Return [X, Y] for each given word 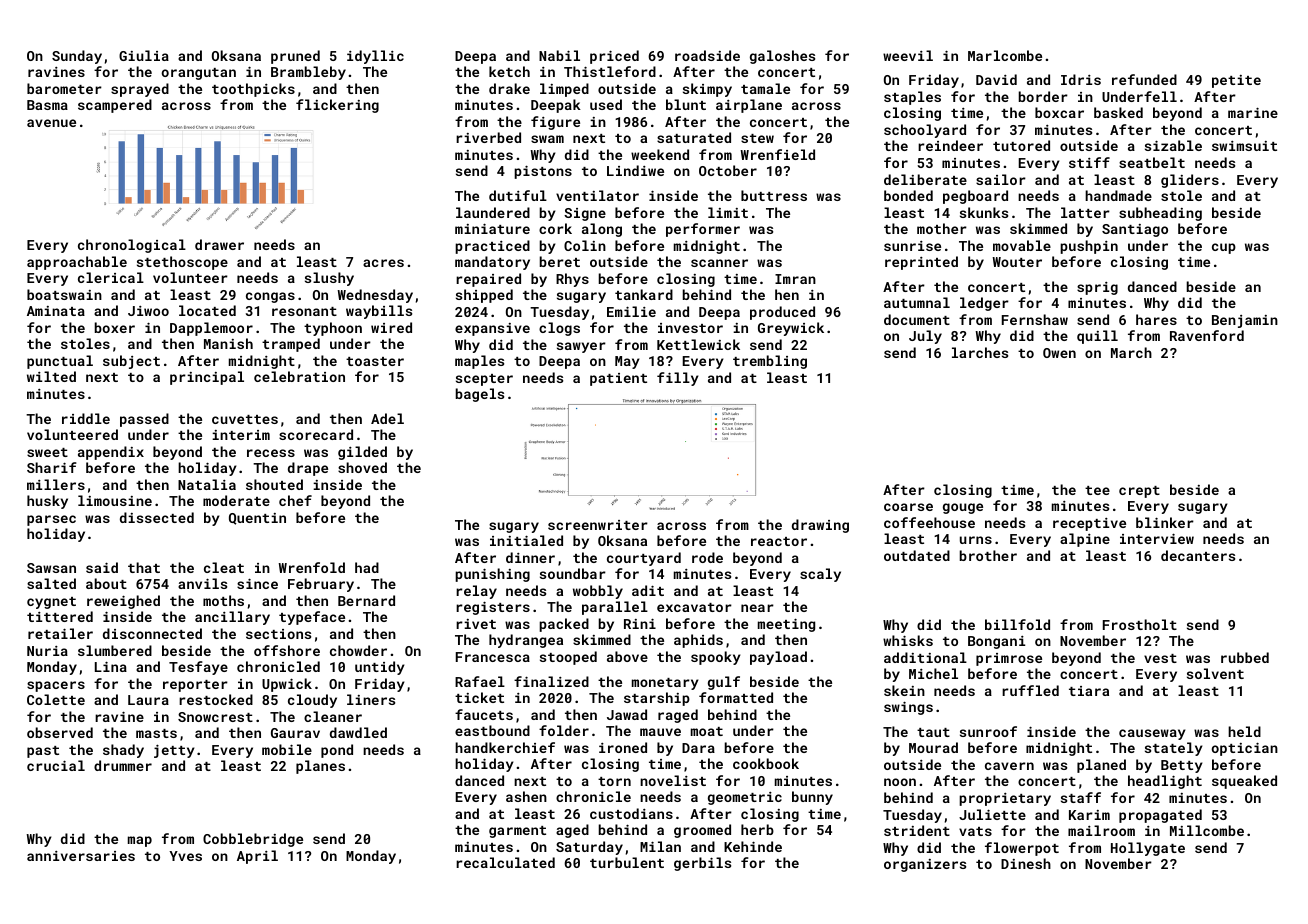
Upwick [287, 685]
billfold [1017, 624]
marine [1253, 112]
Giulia [144, 55]
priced [614, 57]
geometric [745, 798]
